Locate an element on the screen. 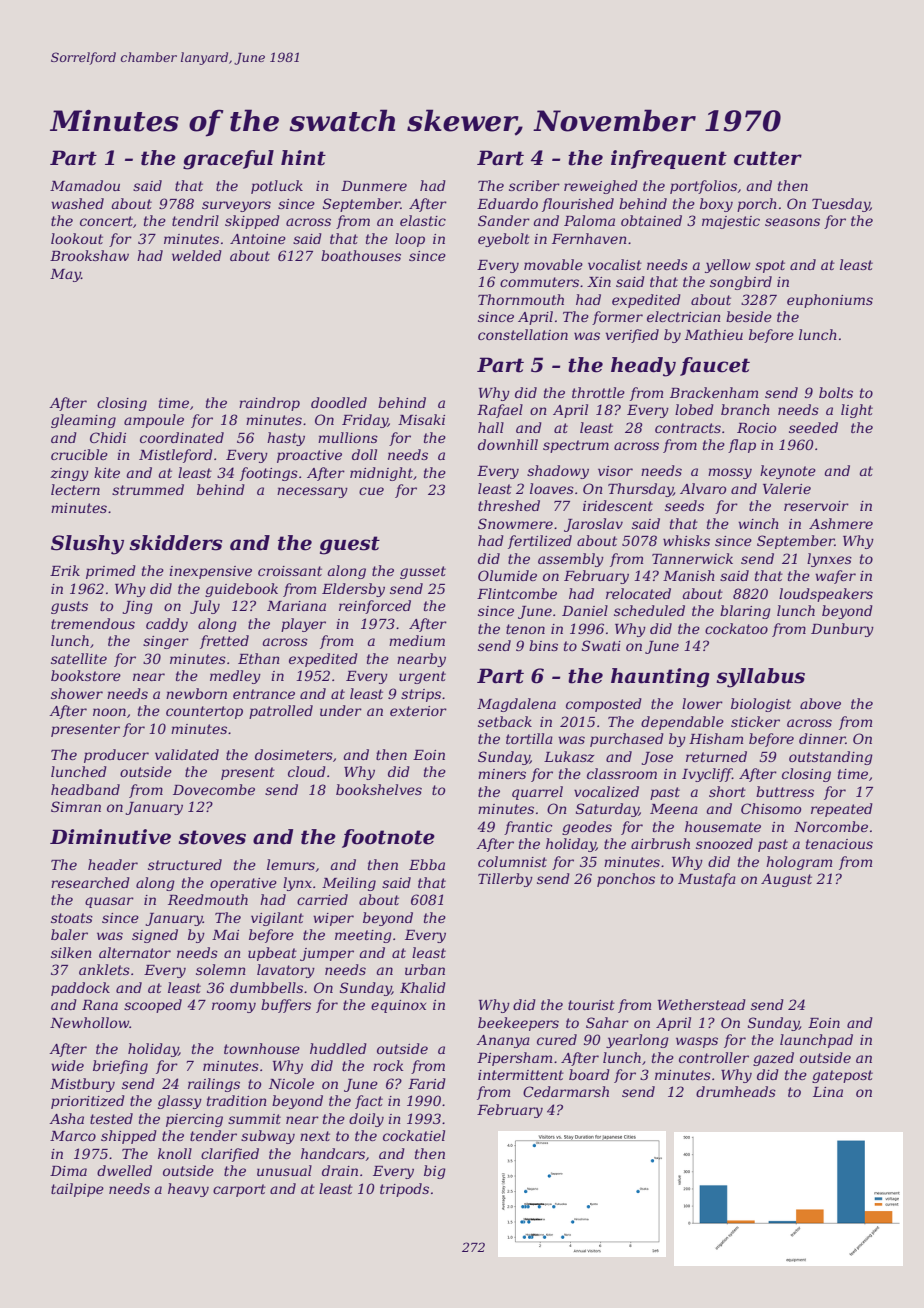 The image size is (924, 1308). Wetherstead is located at coordinates (702, 1004).
